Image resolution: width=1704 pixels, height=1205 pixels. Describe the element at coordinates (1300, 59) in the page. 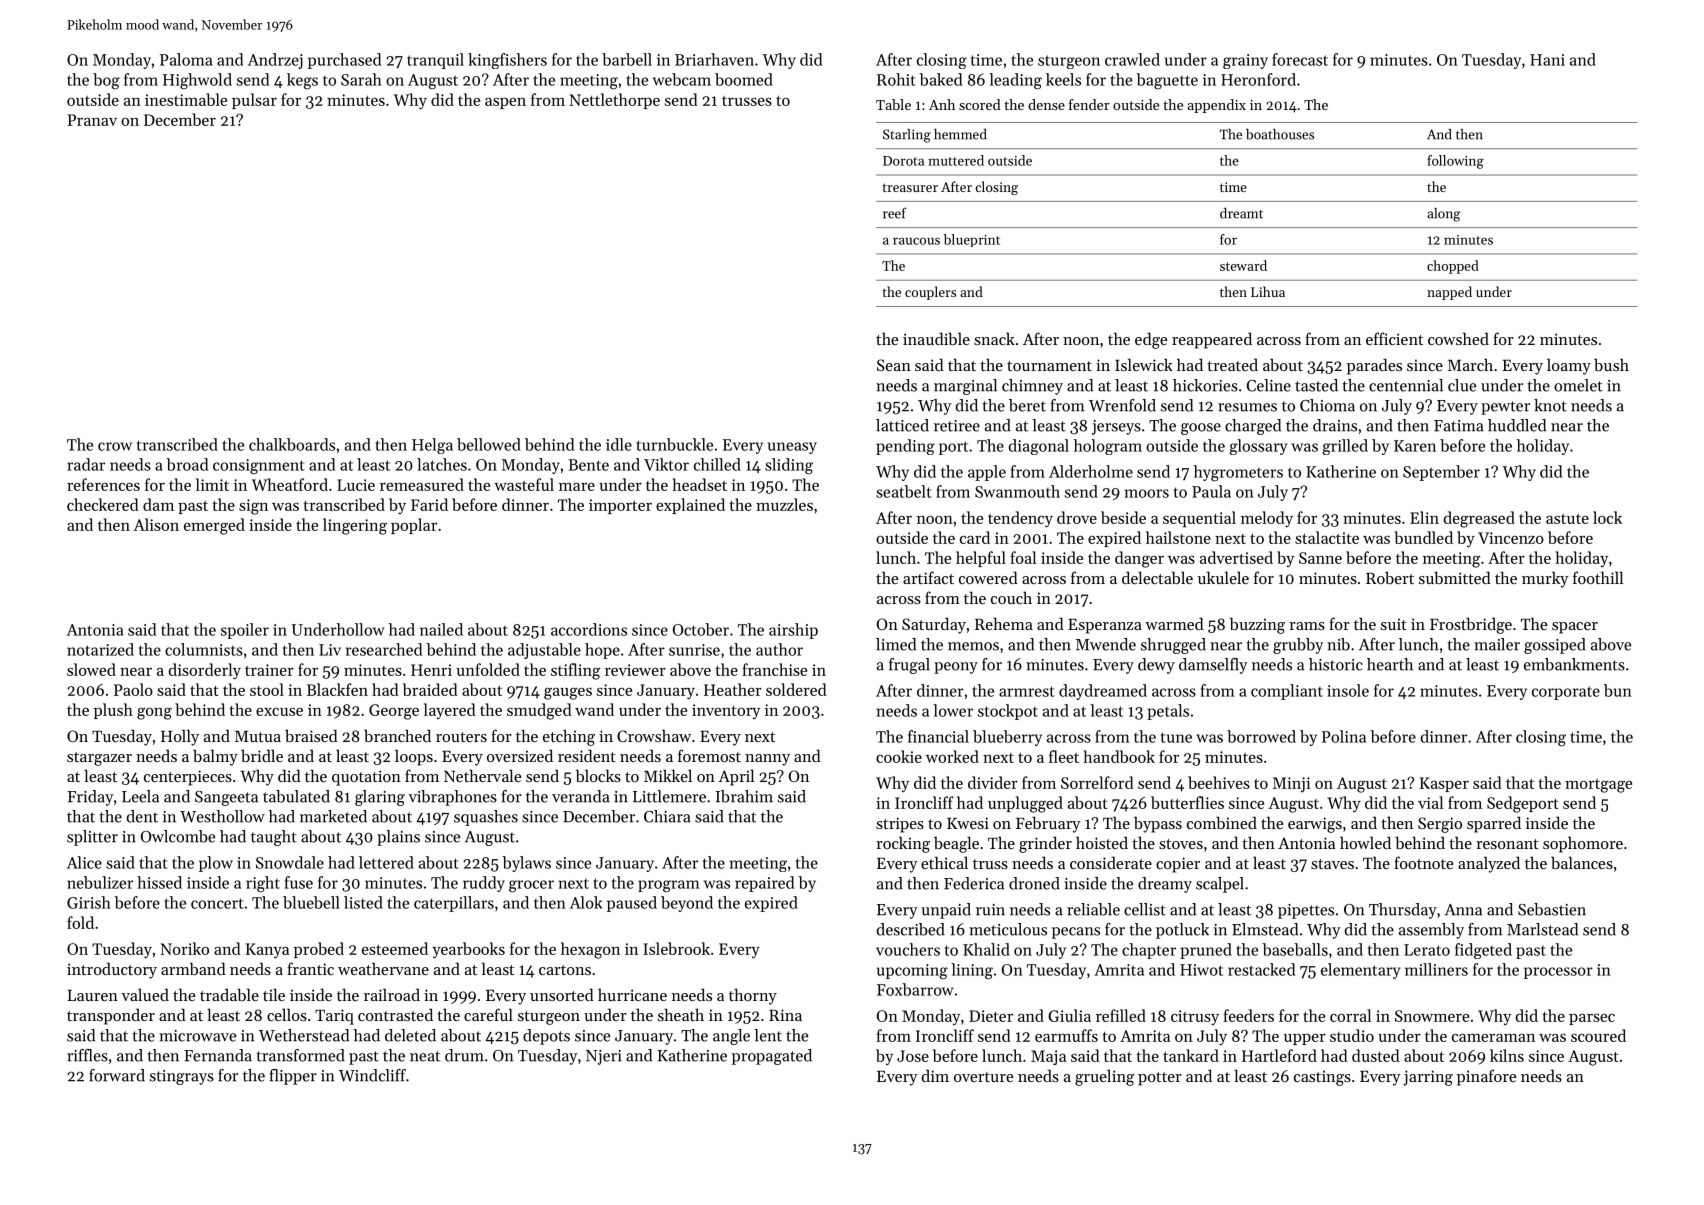

I see `forecast` at that location.
